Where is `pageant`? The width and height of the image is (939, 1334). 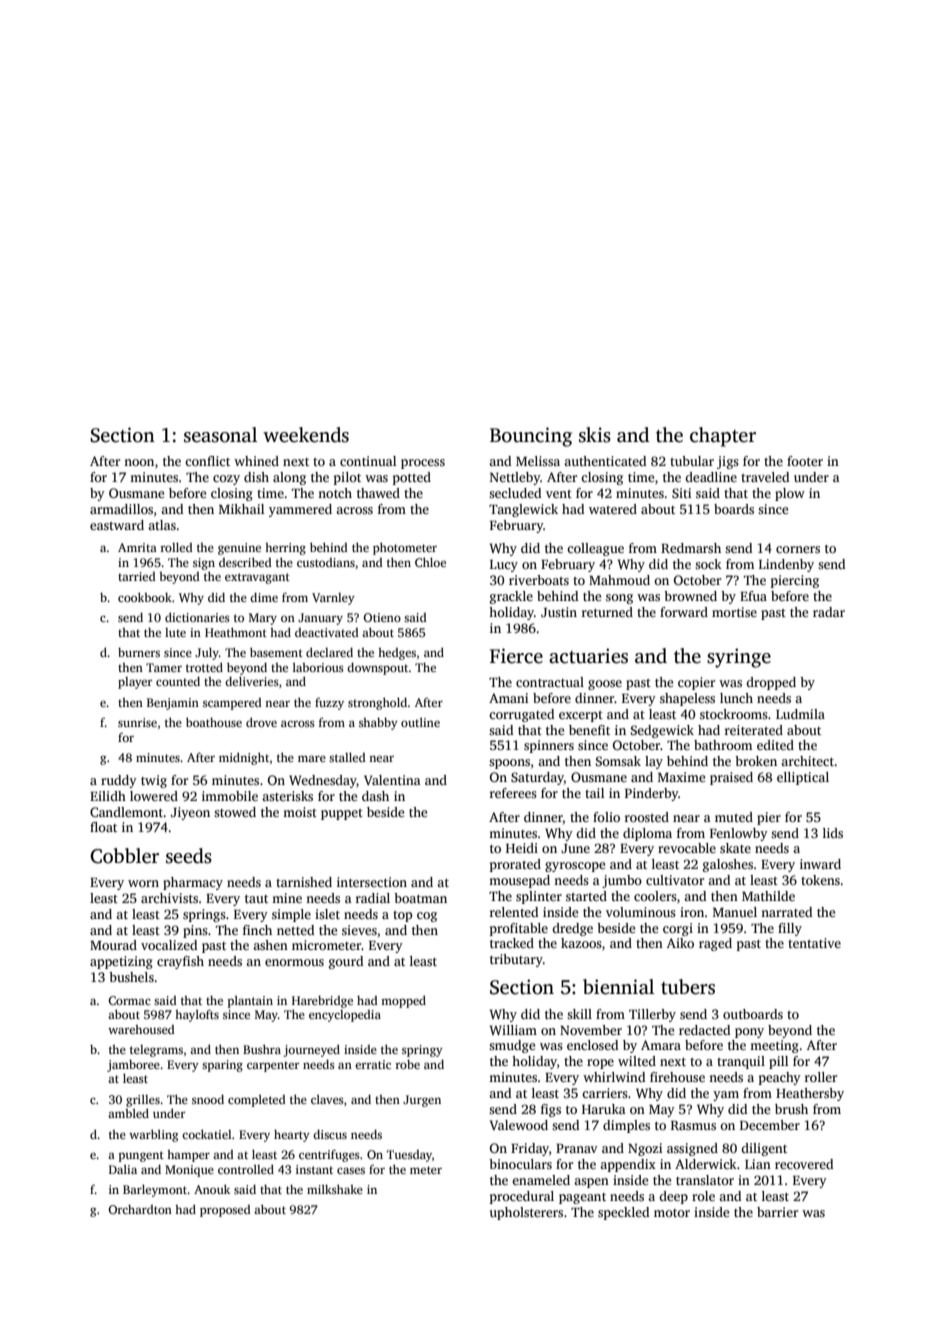
pageant is located at coordinates (582, 1198).
